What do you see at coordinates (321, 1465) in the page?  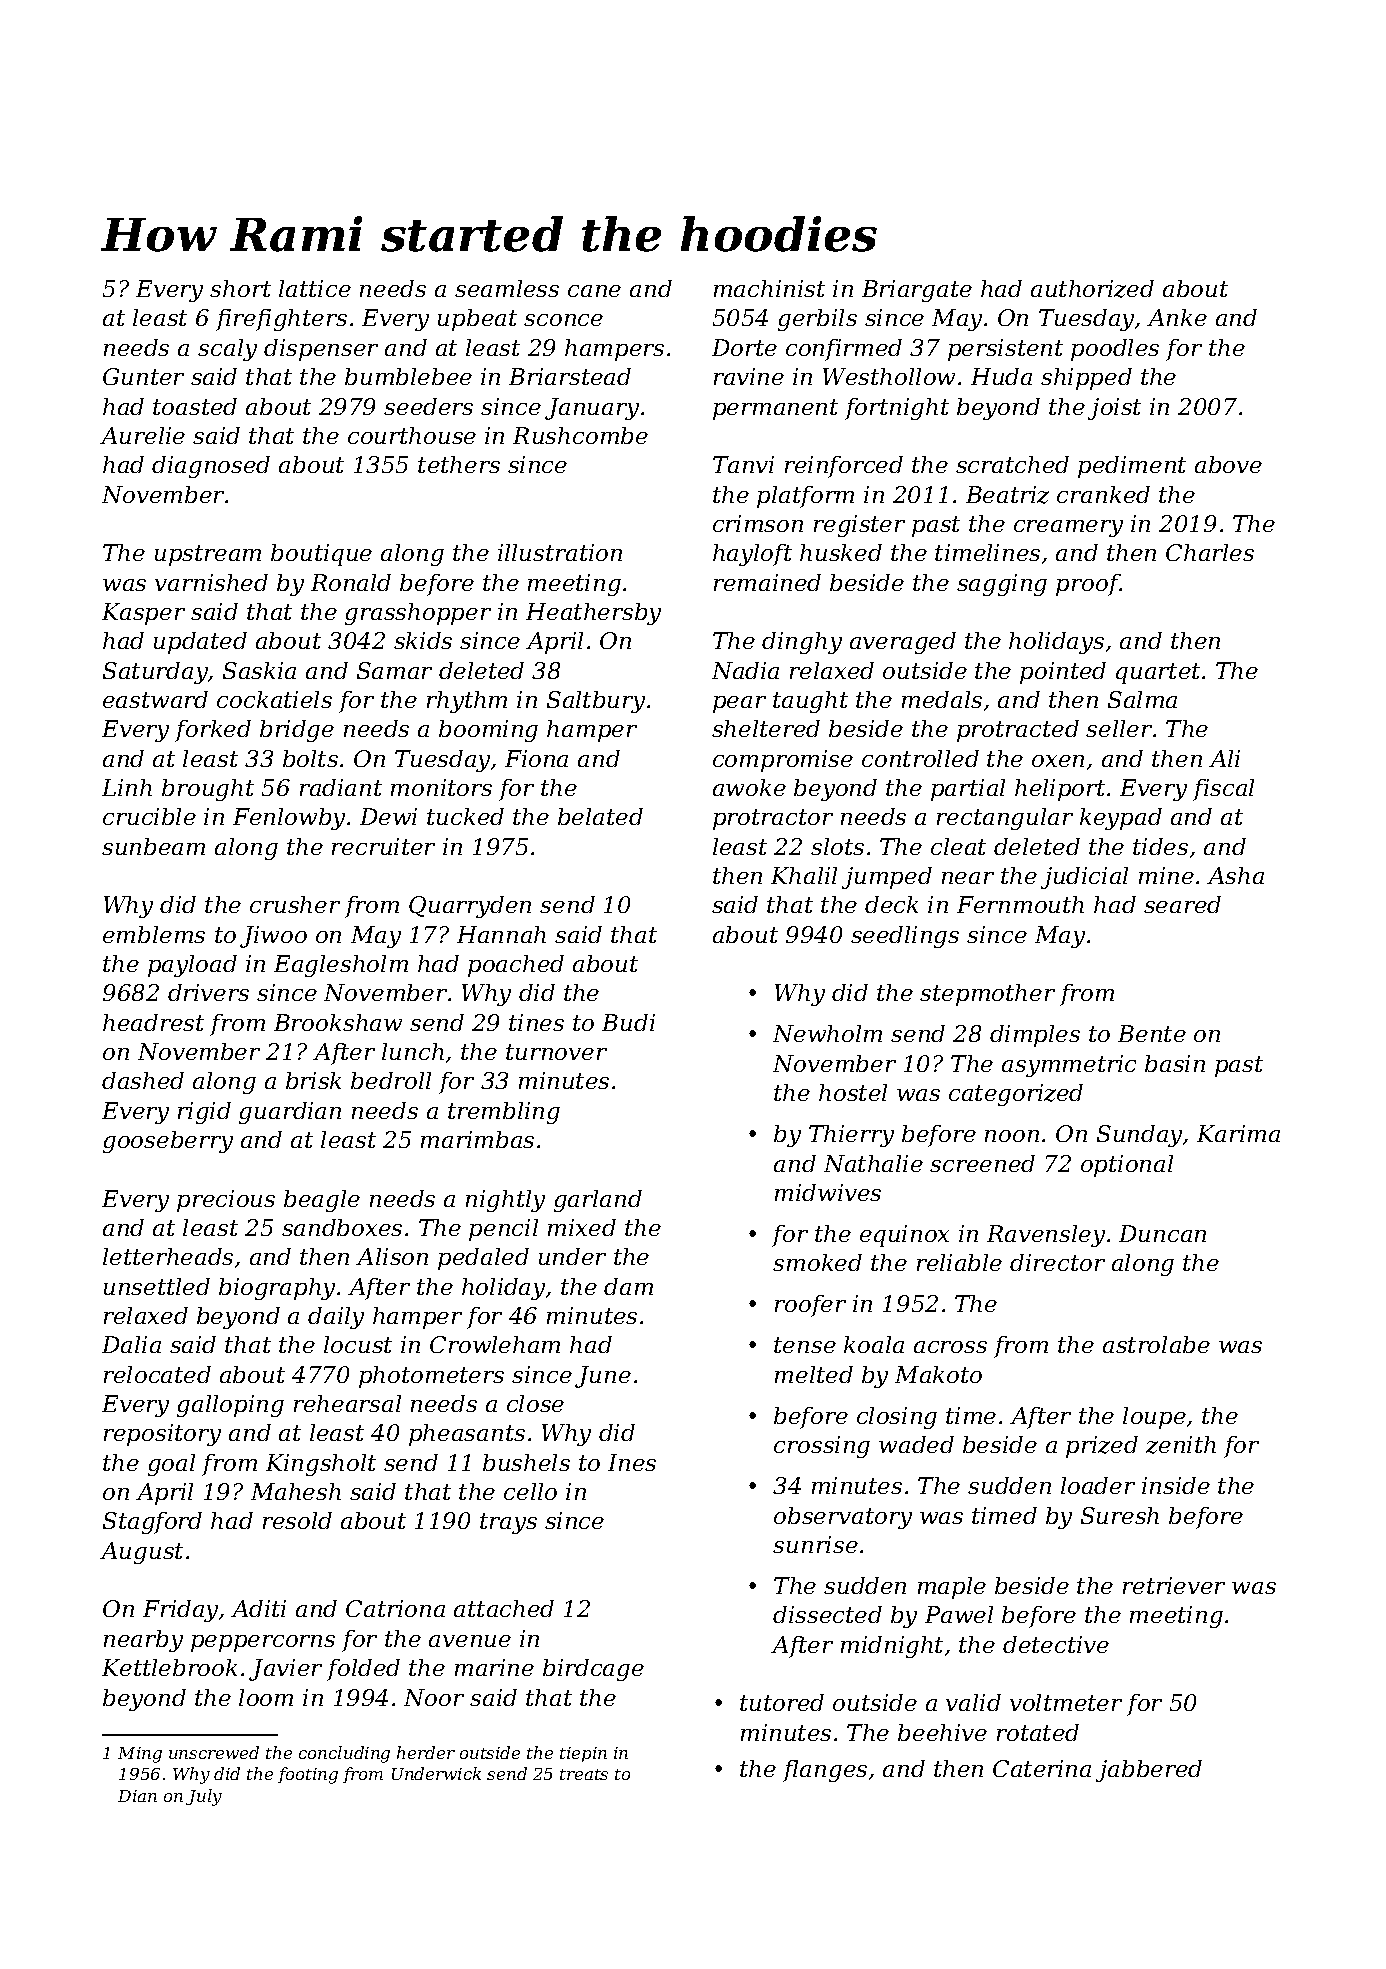 I see `Kingsholt` at bounding box center [321, 1465].
